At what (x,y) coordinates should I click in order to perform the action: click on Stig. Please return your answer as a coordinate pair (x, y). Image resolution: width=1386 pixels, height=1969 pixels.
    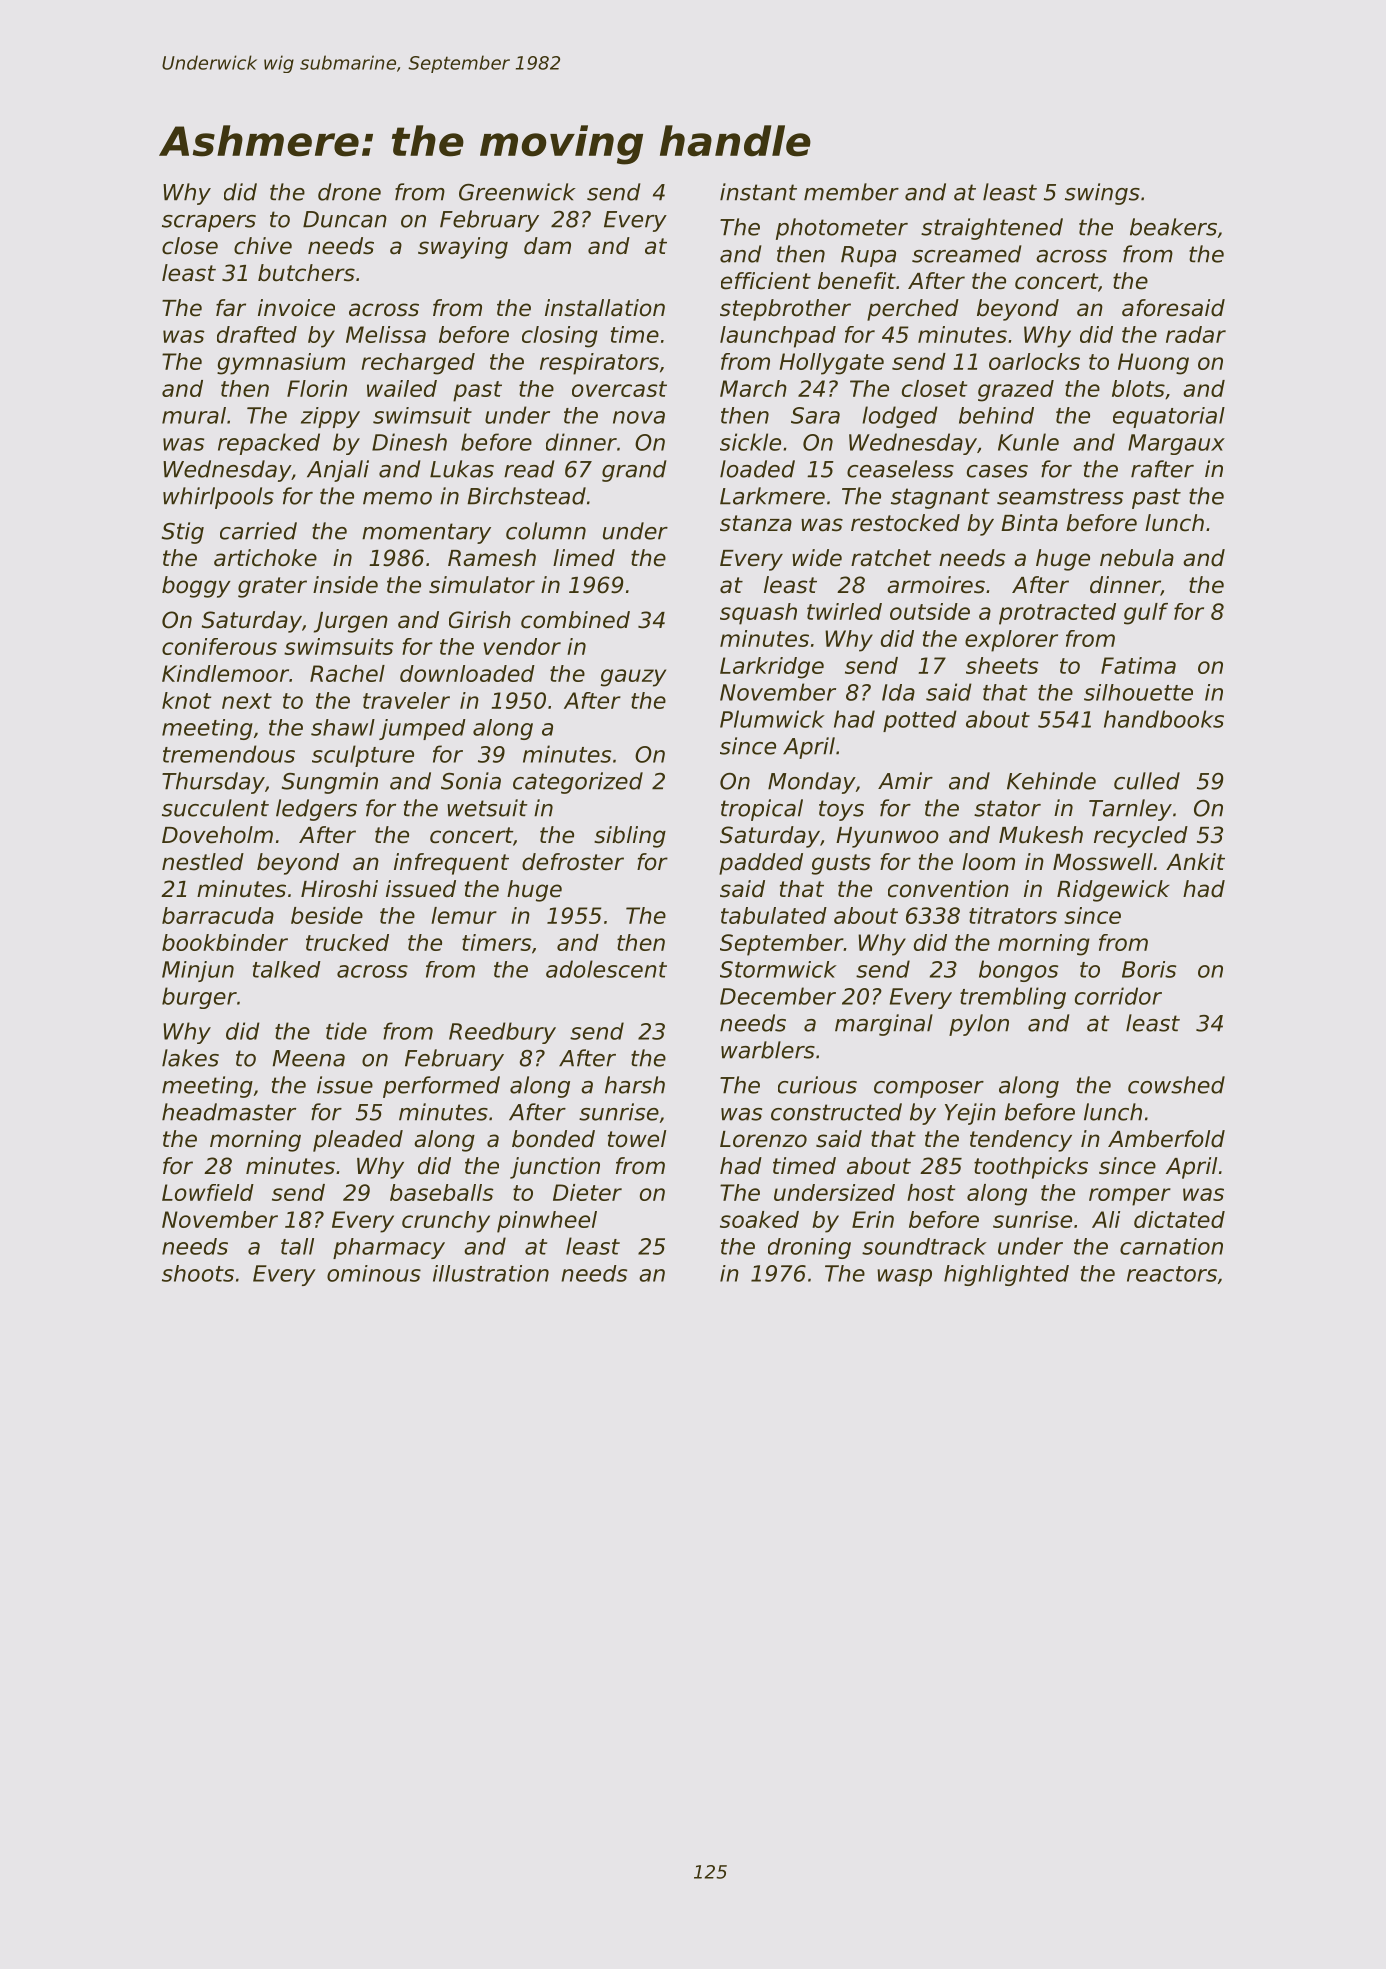
    Looking at the image, I should click on (183, 533).
